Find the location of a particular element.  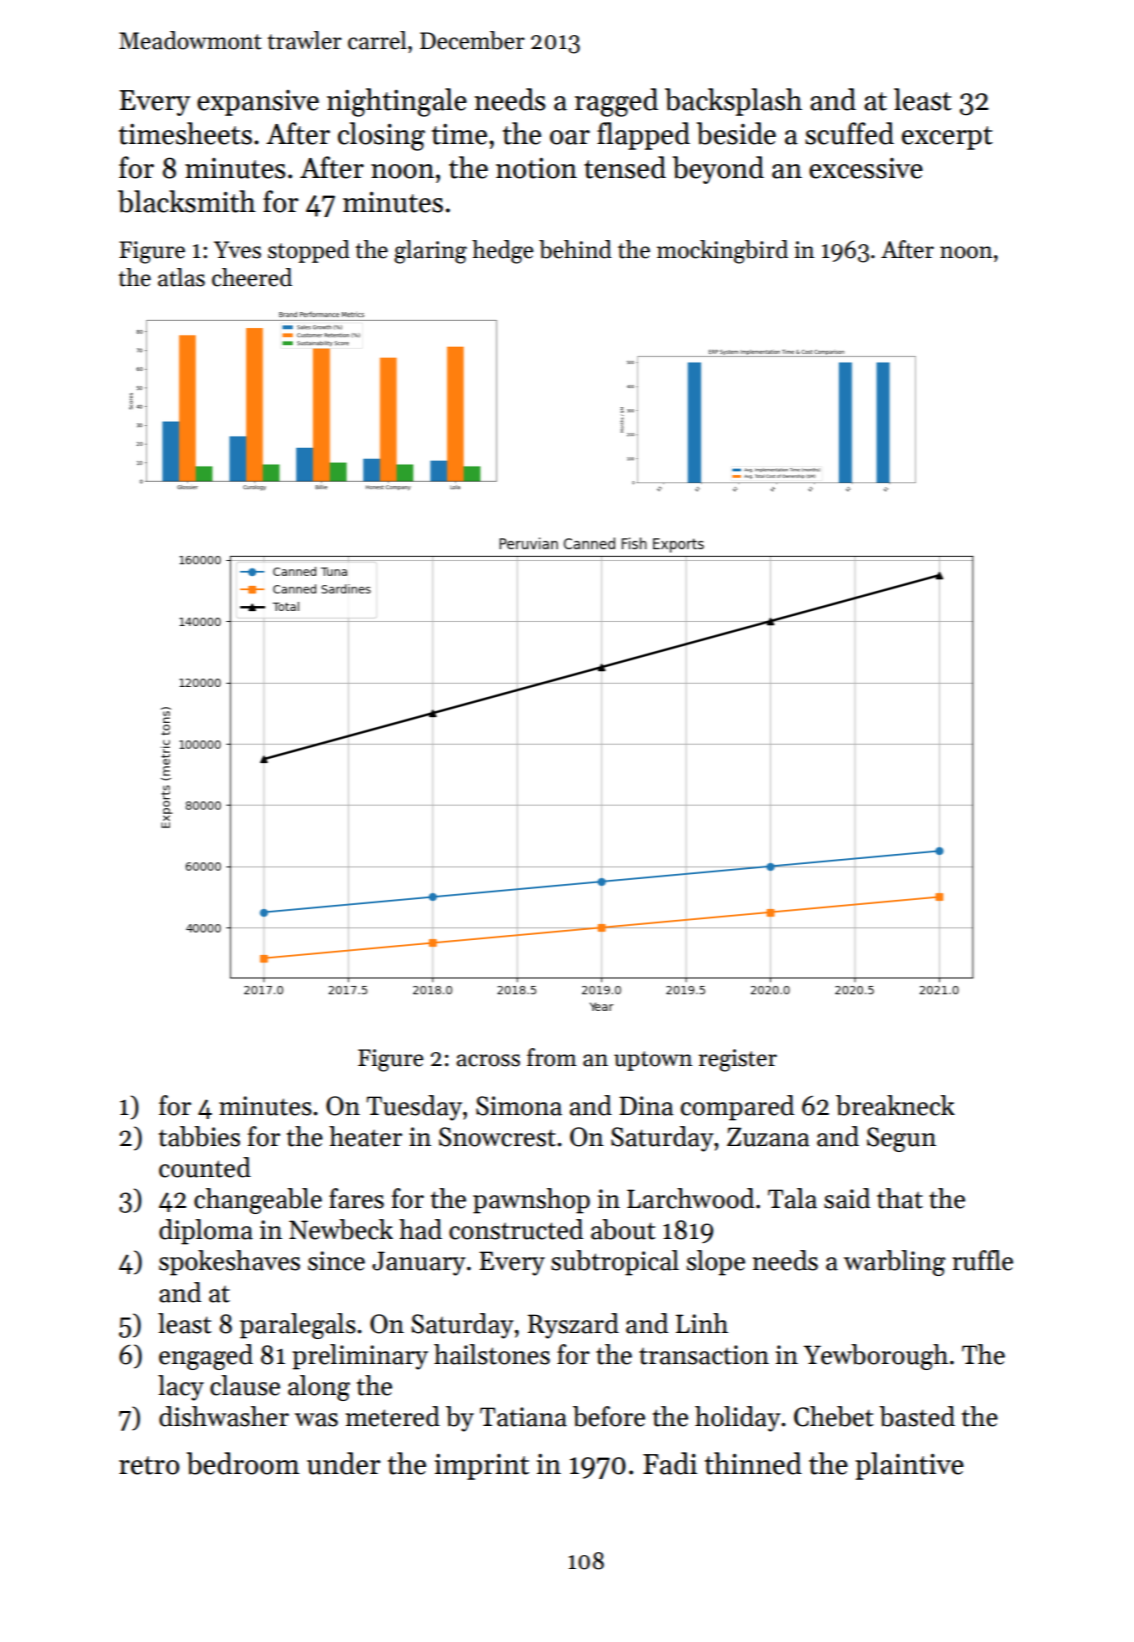

engaged is located at coordinates (206, 1357).
